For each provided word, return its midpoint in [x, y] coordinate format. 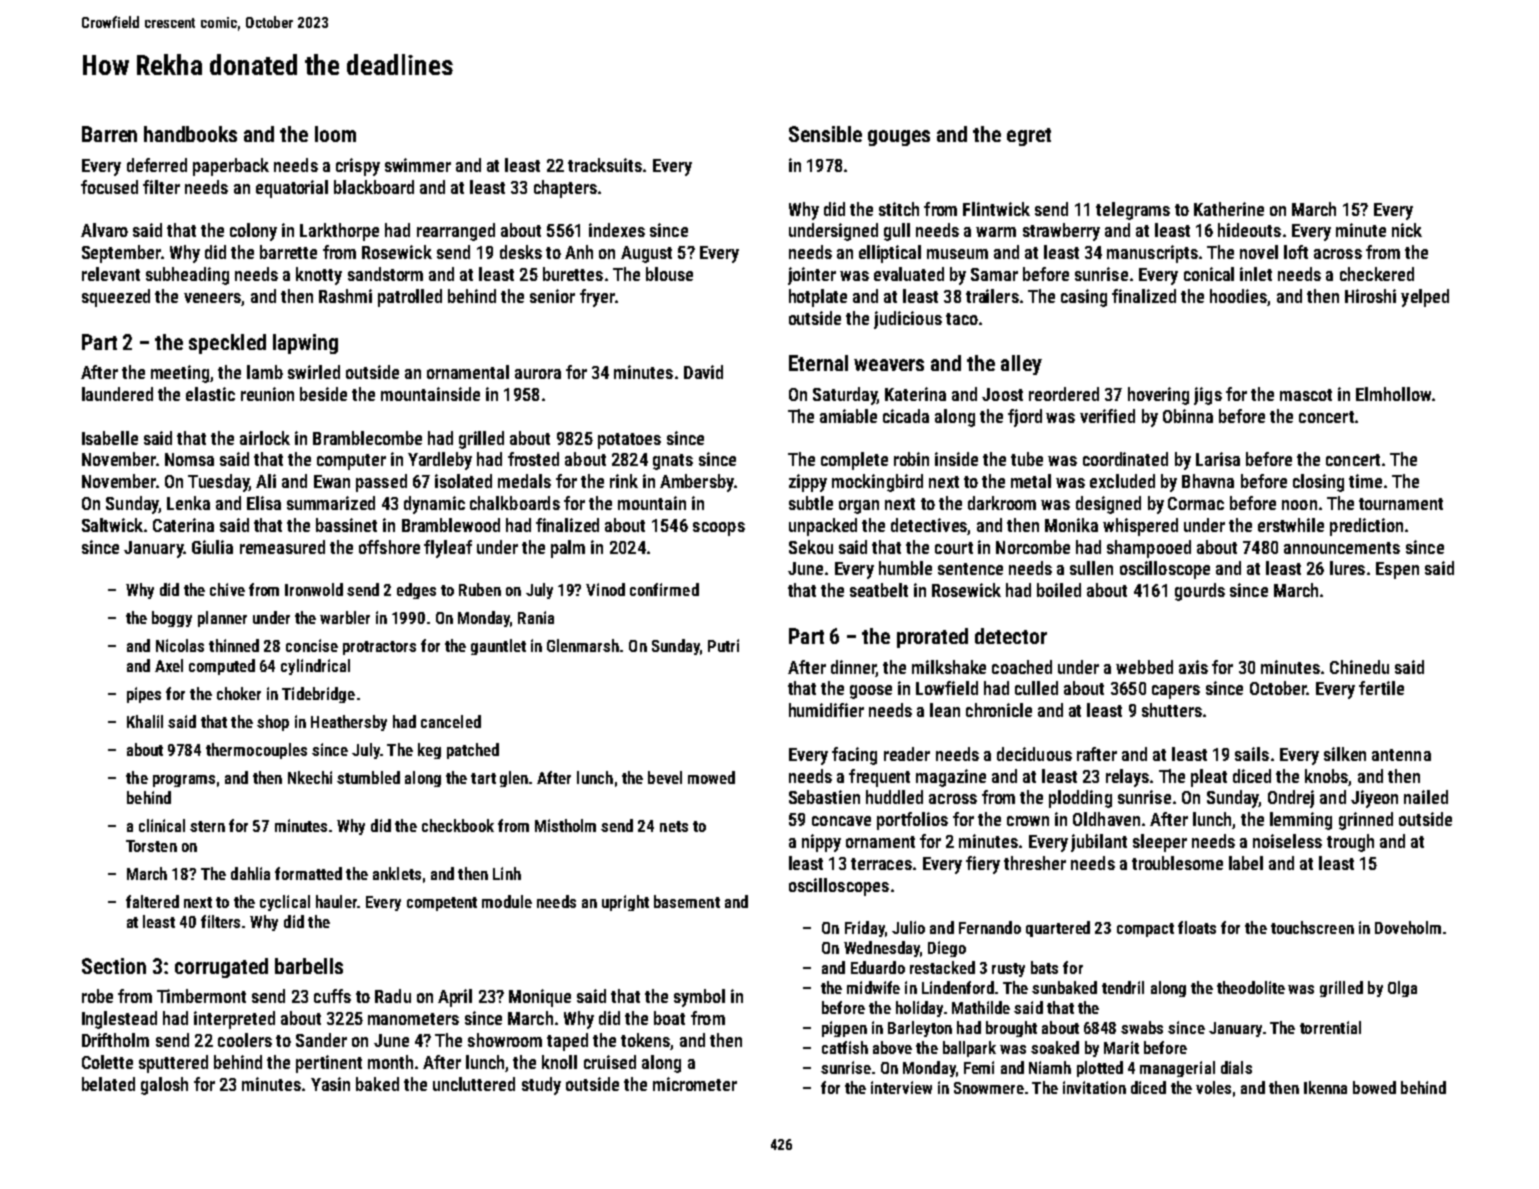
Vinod [605, 589]
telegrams [1133, 211]
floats [1197, 927]
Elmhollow [1393, 394]
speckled [227, 344]
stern [207, 826]
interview [901, 1087]
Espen [1397, 570]
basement [687, 901]
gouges [899, 138]
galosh [164, 1086]
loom [335, 134]
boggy [172, 619]
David [703, 372]
